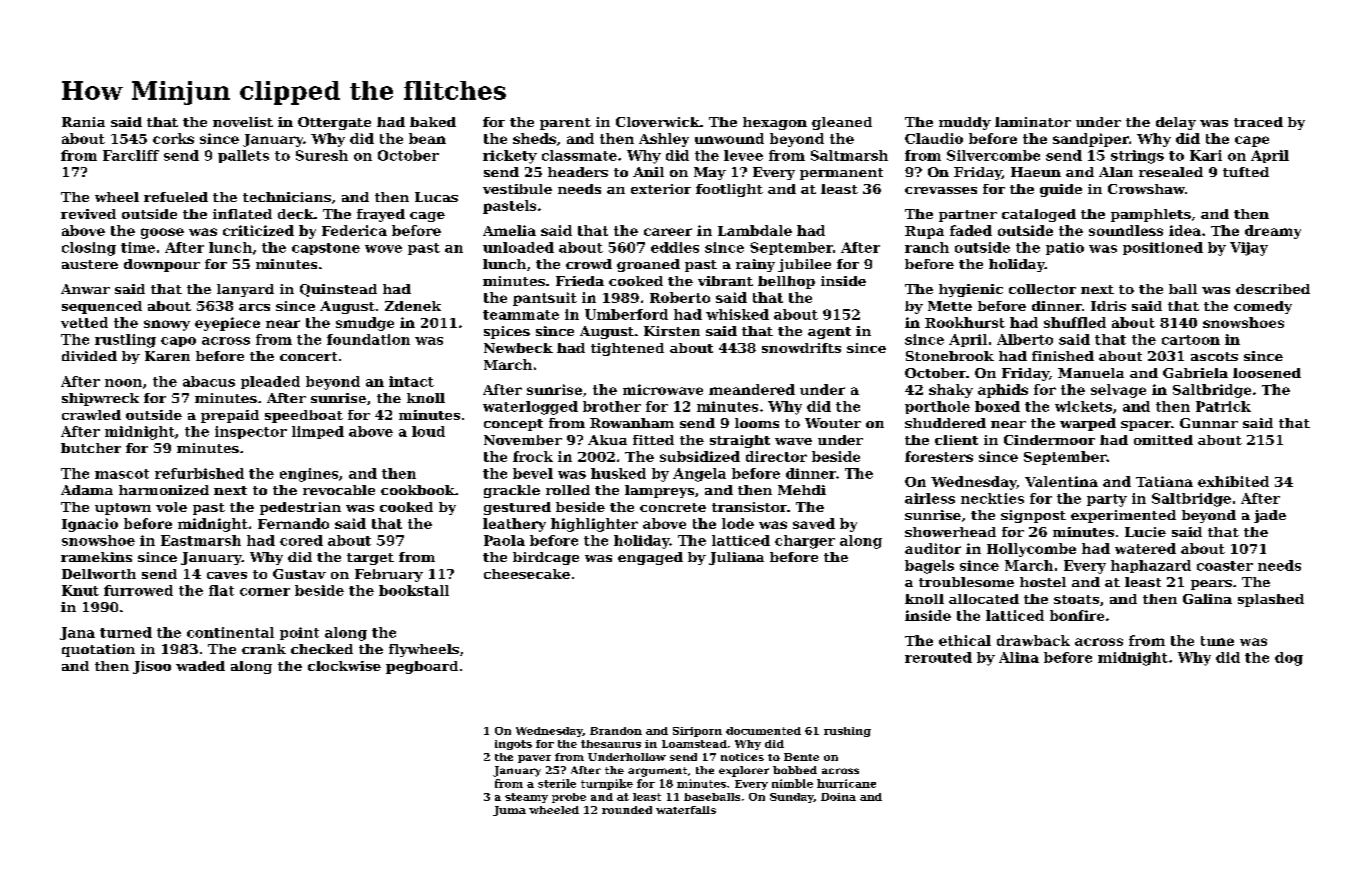 Image resolution: width=1372 pixels, height=887 pixels. I want to click on rolled, so click(568, 490).
